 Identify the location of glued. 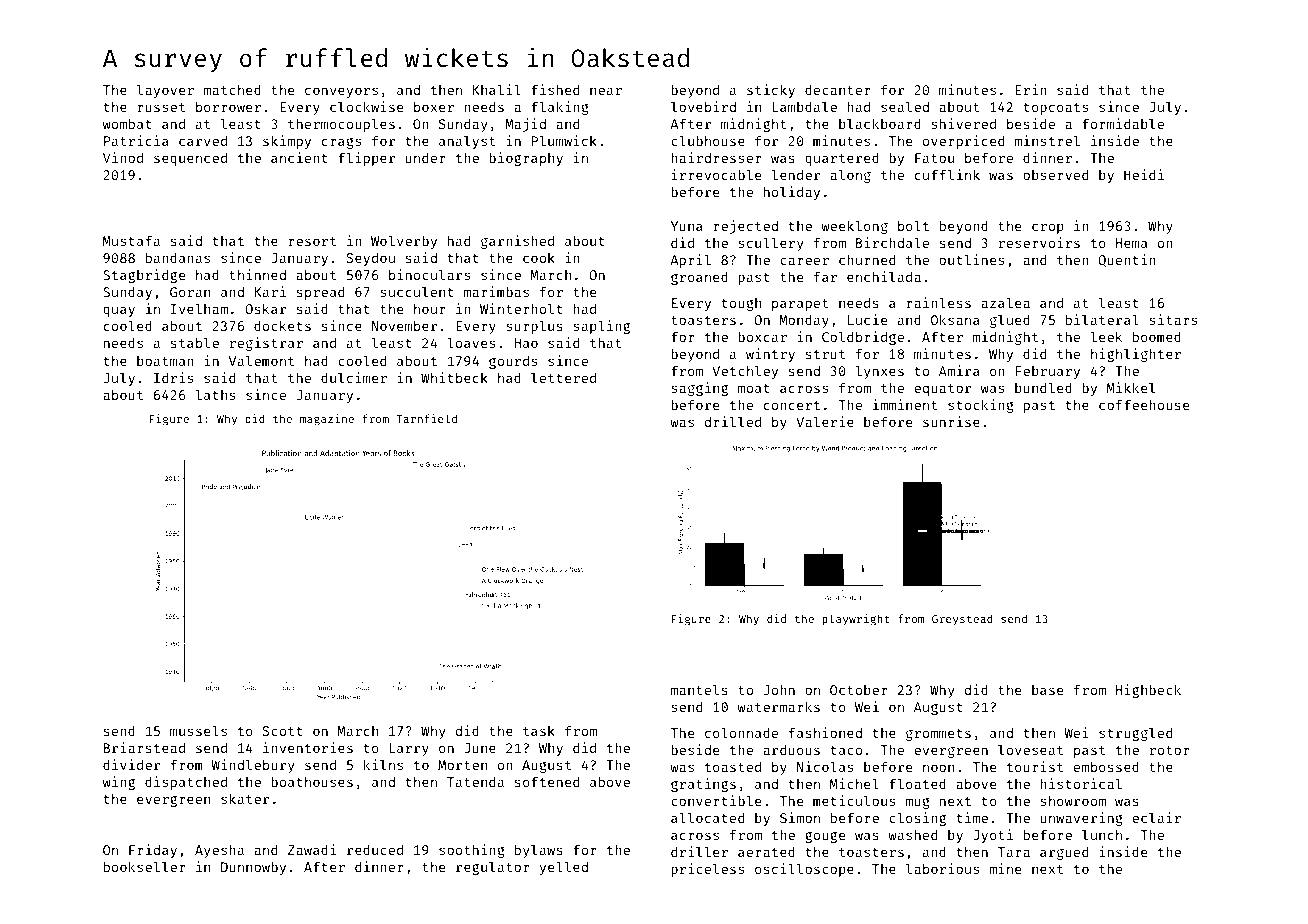
(1010, 321).
